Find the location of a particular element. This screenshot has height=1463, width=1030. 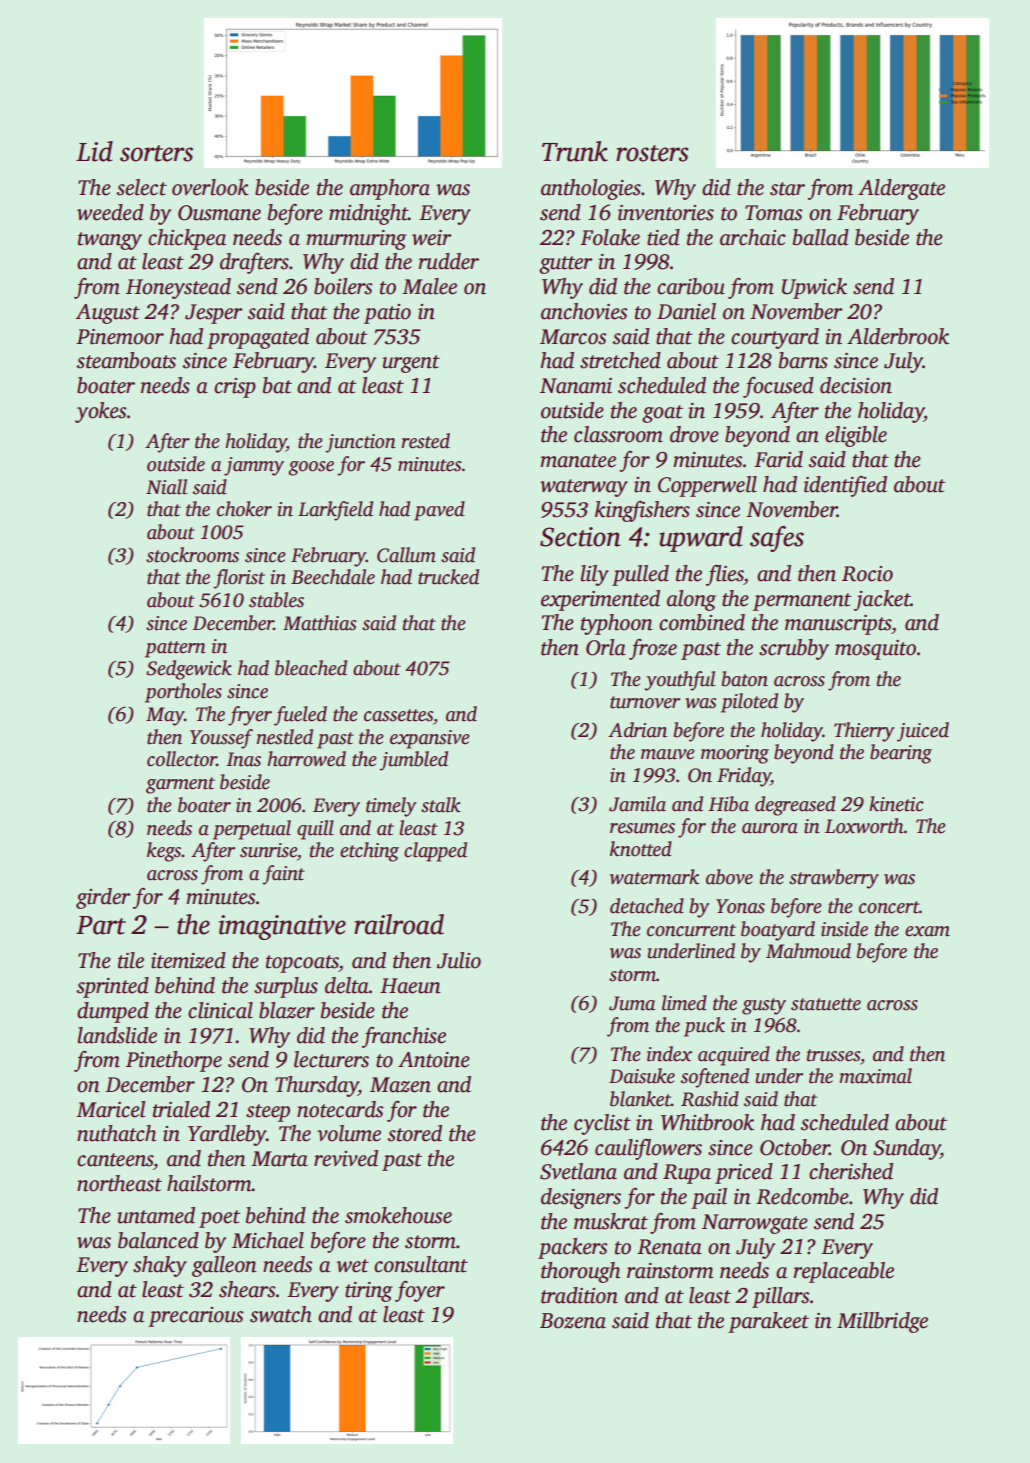

harrowed is located at coordinates (306, 759).
